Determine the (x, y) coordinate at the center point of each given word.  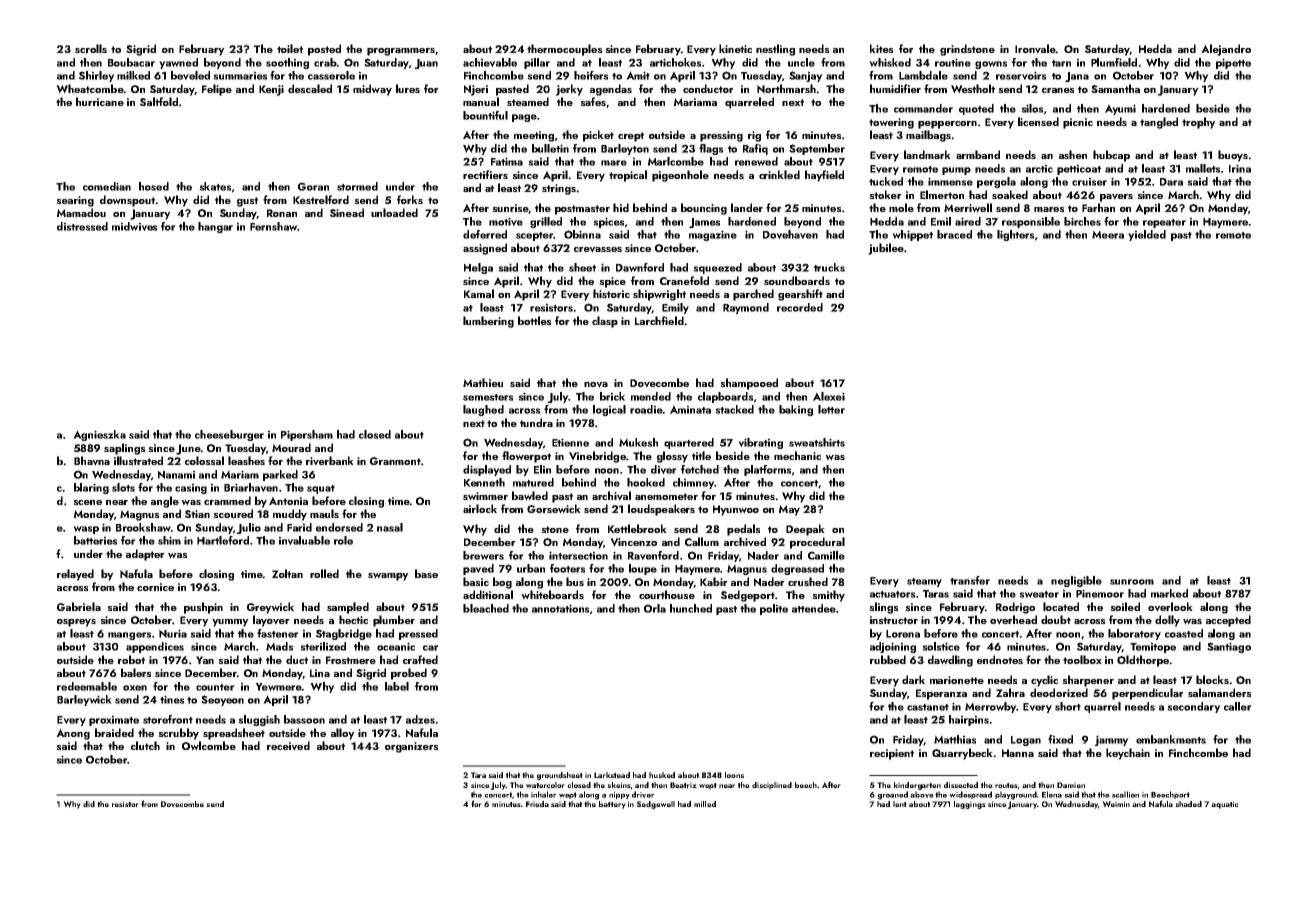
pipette (1233, 63)
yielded (1147, 235)
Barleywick (84, 700)
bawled (530, 496)
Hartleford (223, 540)
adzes (420, 719)
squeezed (717, 268)
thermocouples (564, 50)
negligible (1076, 581)
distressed (82, 226)
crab (325, 62)
